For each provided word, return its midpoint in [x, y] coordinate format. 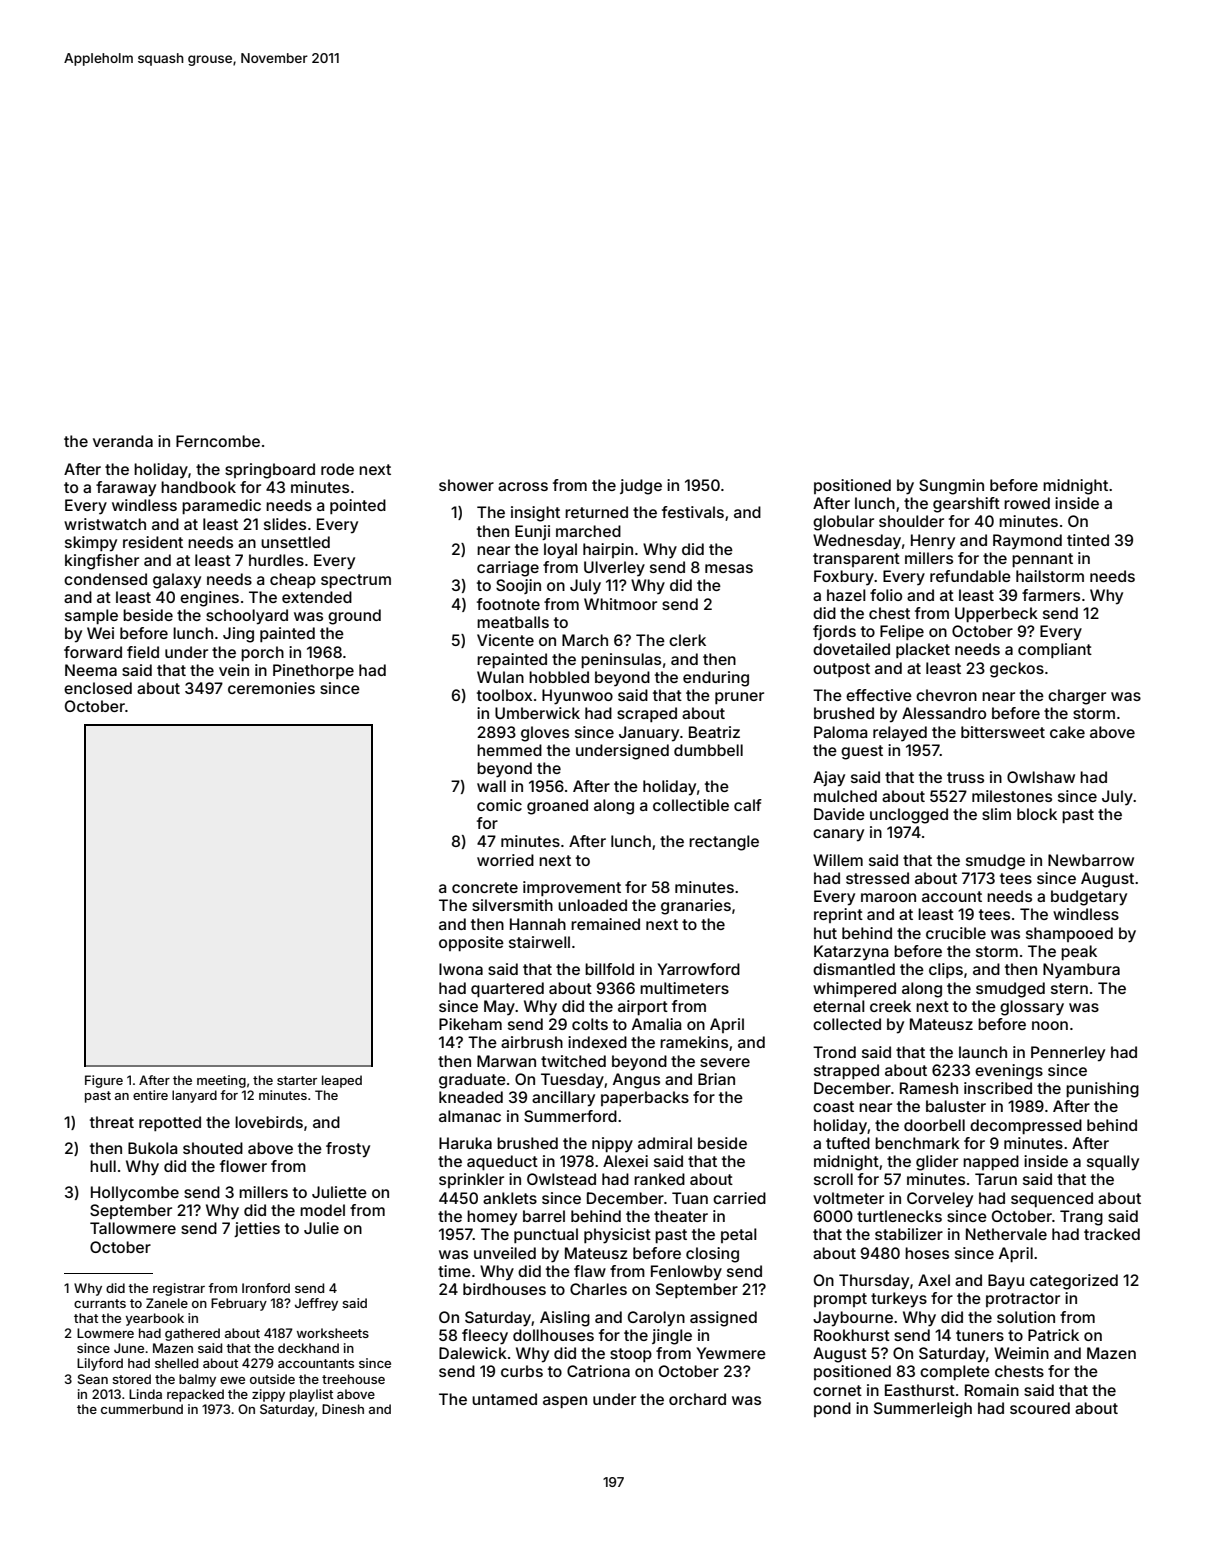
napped [991, 1162]
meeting [221, 1081]
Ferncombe [218, 441]
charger [1077, 697]
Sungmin [951, 487]
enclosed [98, 688]
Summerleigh [923, 1410]
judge [641, 487]
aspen [565, 1402]
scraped [647, 714]
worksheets [333, 1333]
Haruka [465, 1143]
